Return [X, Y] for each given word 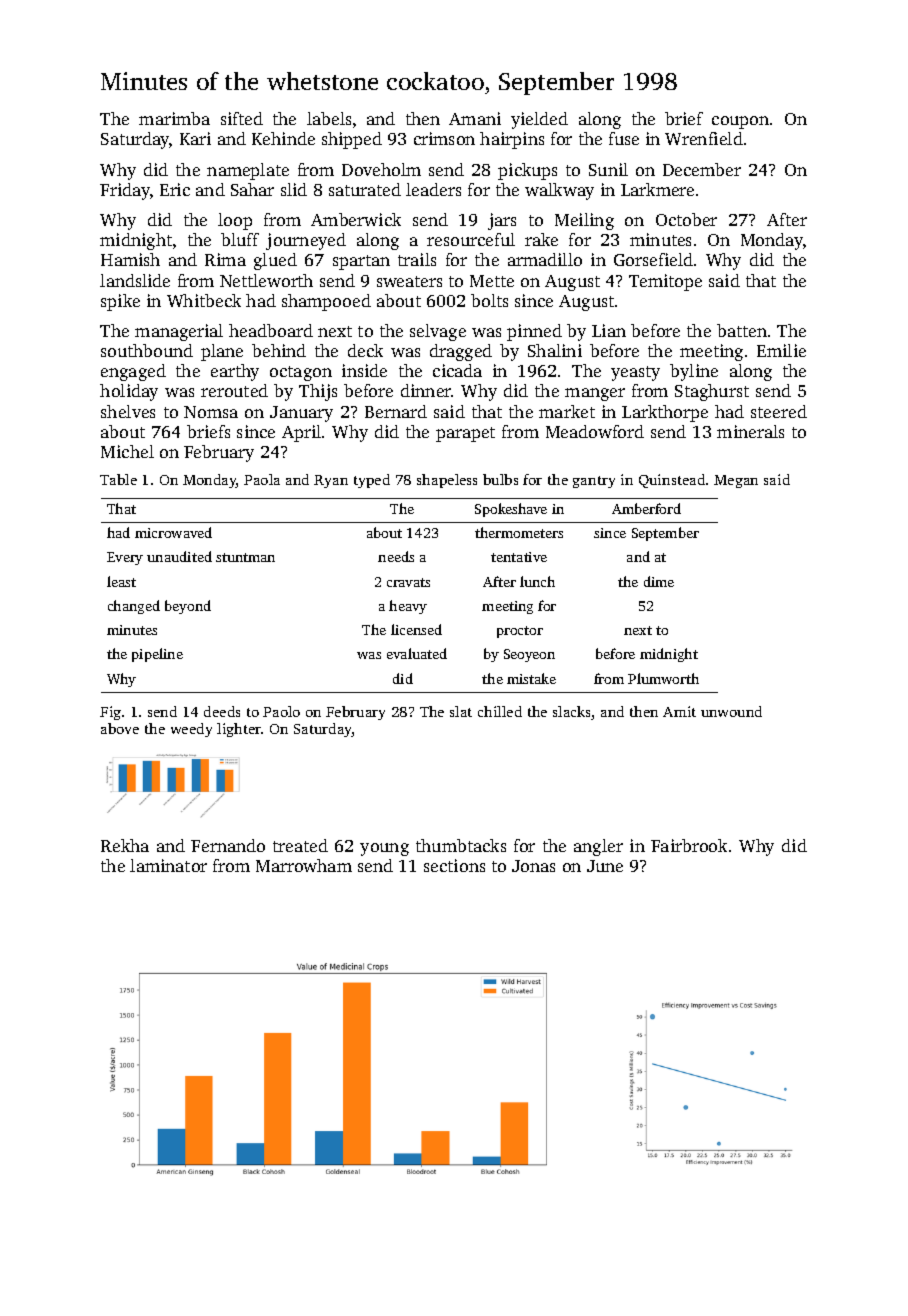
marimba [174, 118]
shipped [352, 140]
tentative [519, 557]
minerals [750, 431]
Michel [127, 451]
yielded [539, 120]
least [121, 581]
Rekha [125, 845]
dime [659, 581]
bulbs [500, 479]
